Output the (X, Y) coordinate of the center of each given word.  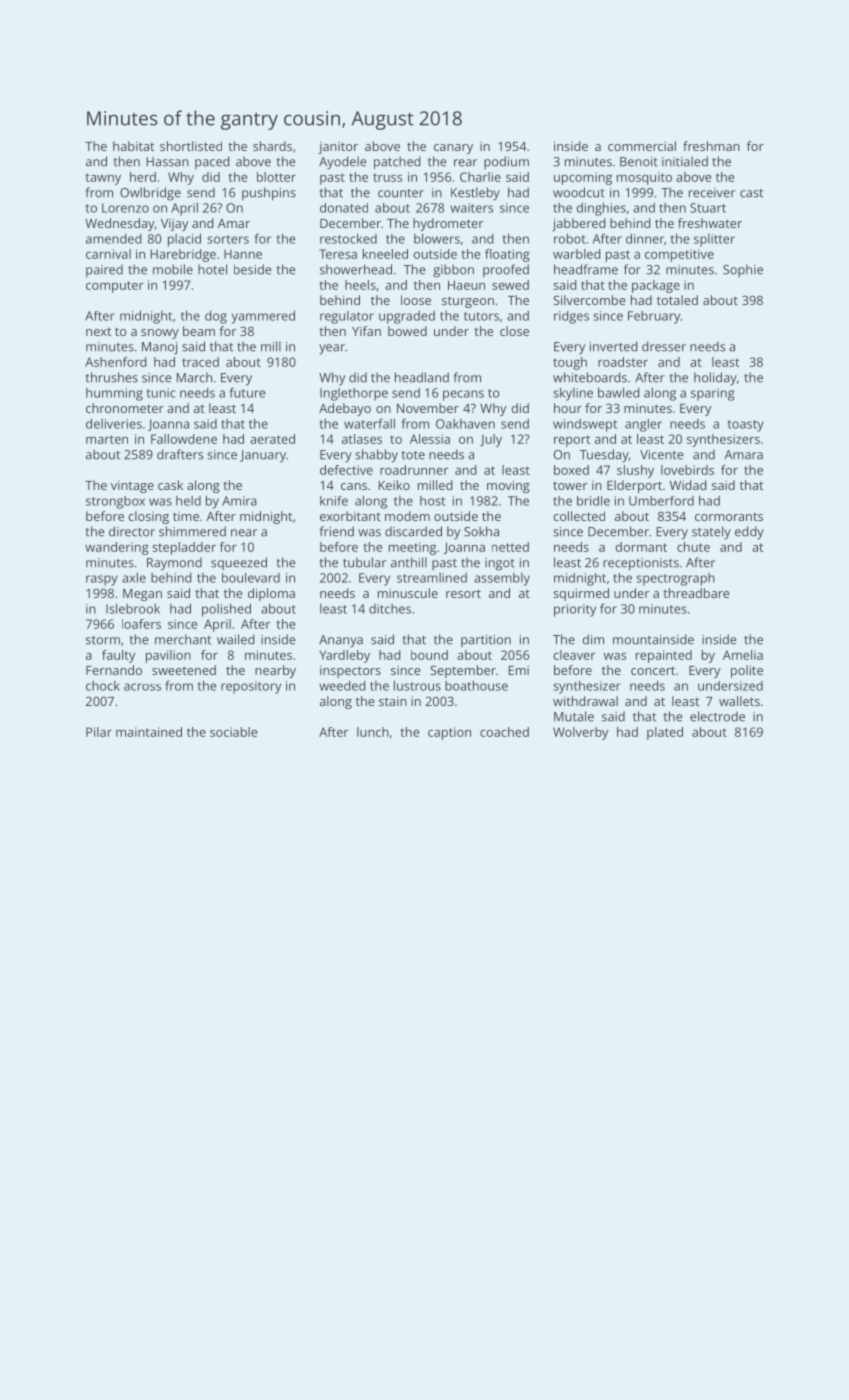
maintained (149, 732)
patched (397, 163)
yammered (263, 317)
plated (665, 733)
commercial (642, 146)
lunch (373, 732)
